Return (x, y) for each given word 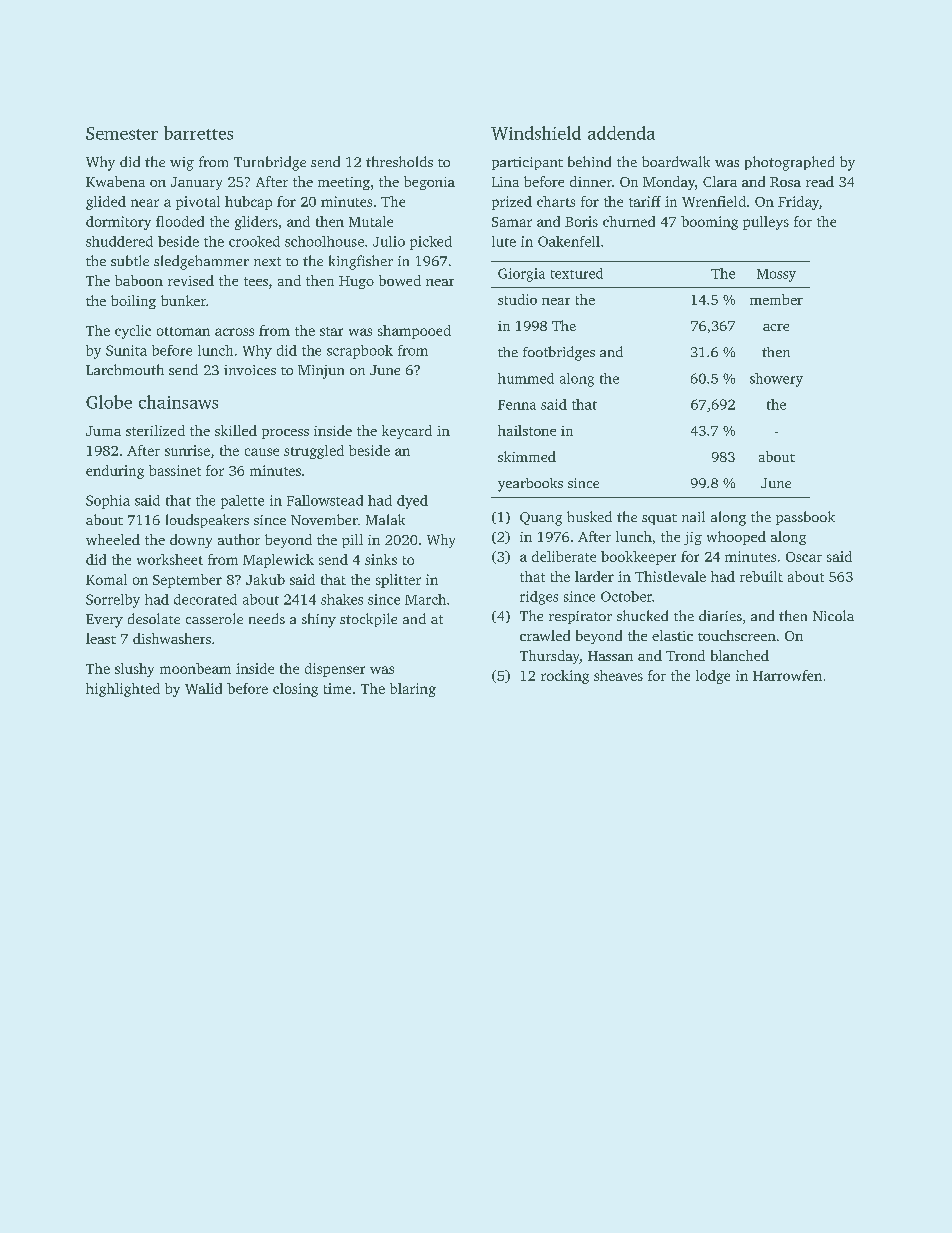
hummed (526, 378)
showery (776, 380)
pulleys (766, 223)
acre (776, 327)
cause (262, 452)
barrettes (198, 133)
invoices (250, 370)
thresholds (399, 161)
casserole (214, 618)
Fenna (517, 405)
